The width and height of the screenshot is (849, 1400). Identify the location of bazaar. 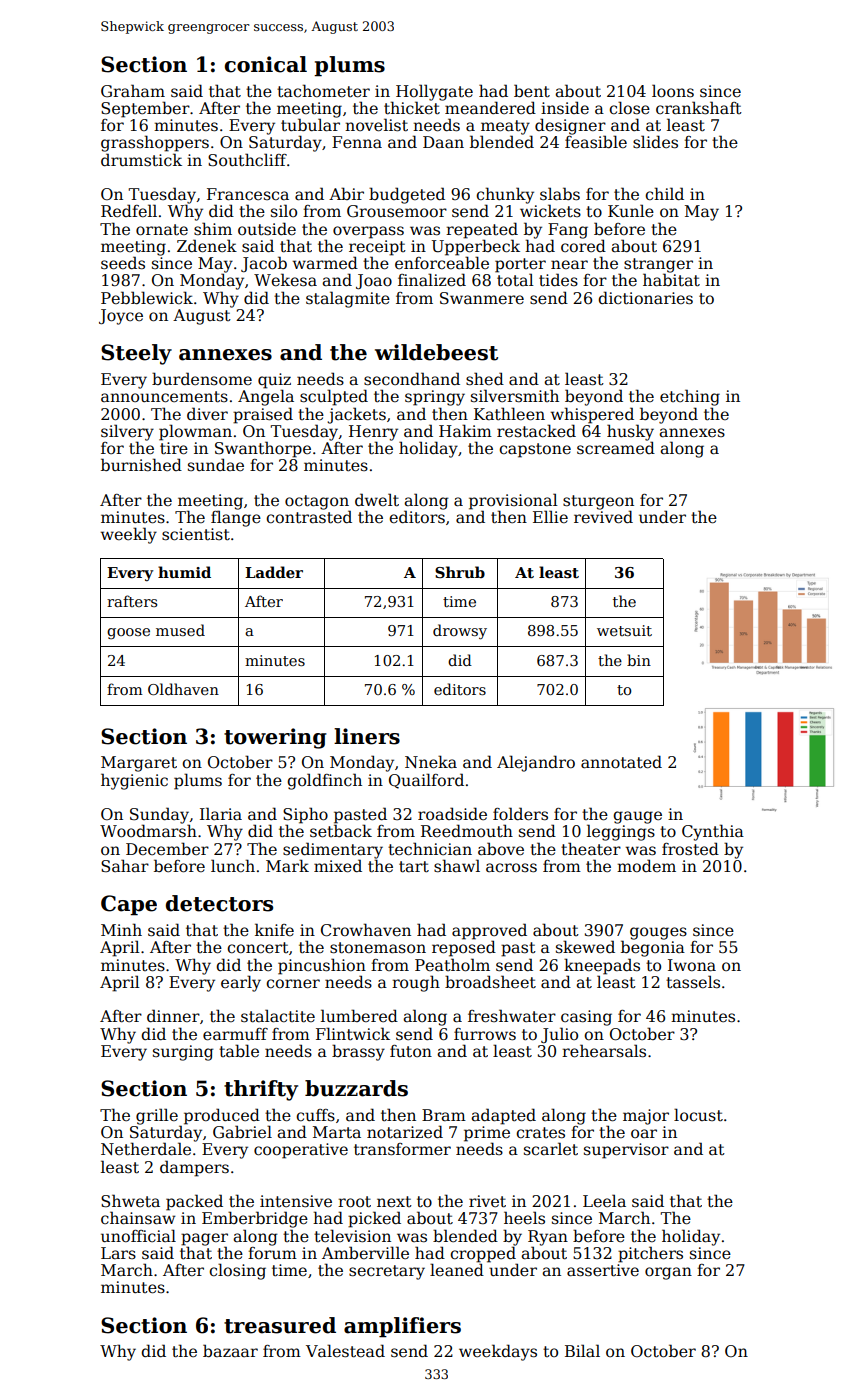
(230, 1350).
